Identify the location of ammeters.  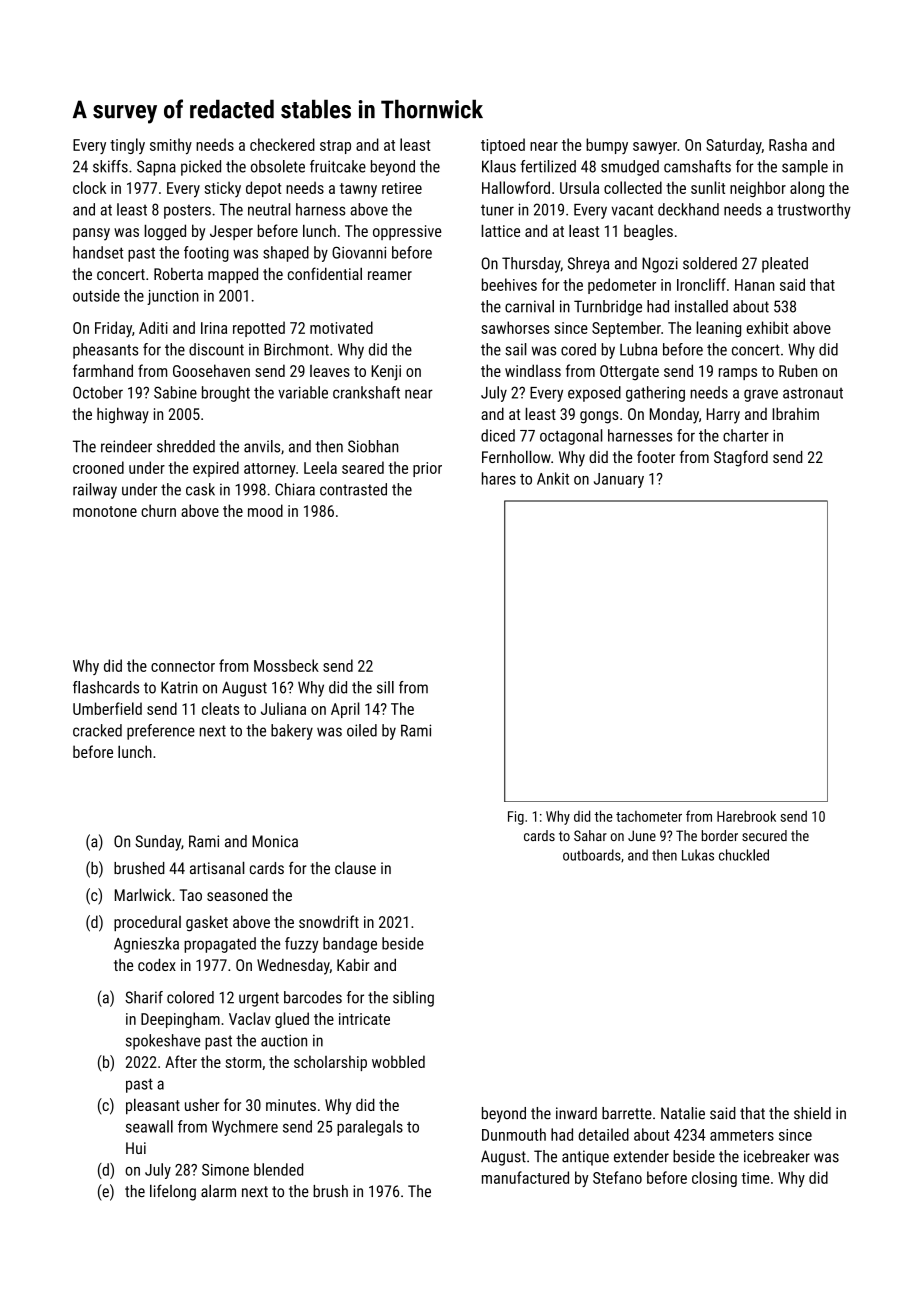
(742, 1135).
